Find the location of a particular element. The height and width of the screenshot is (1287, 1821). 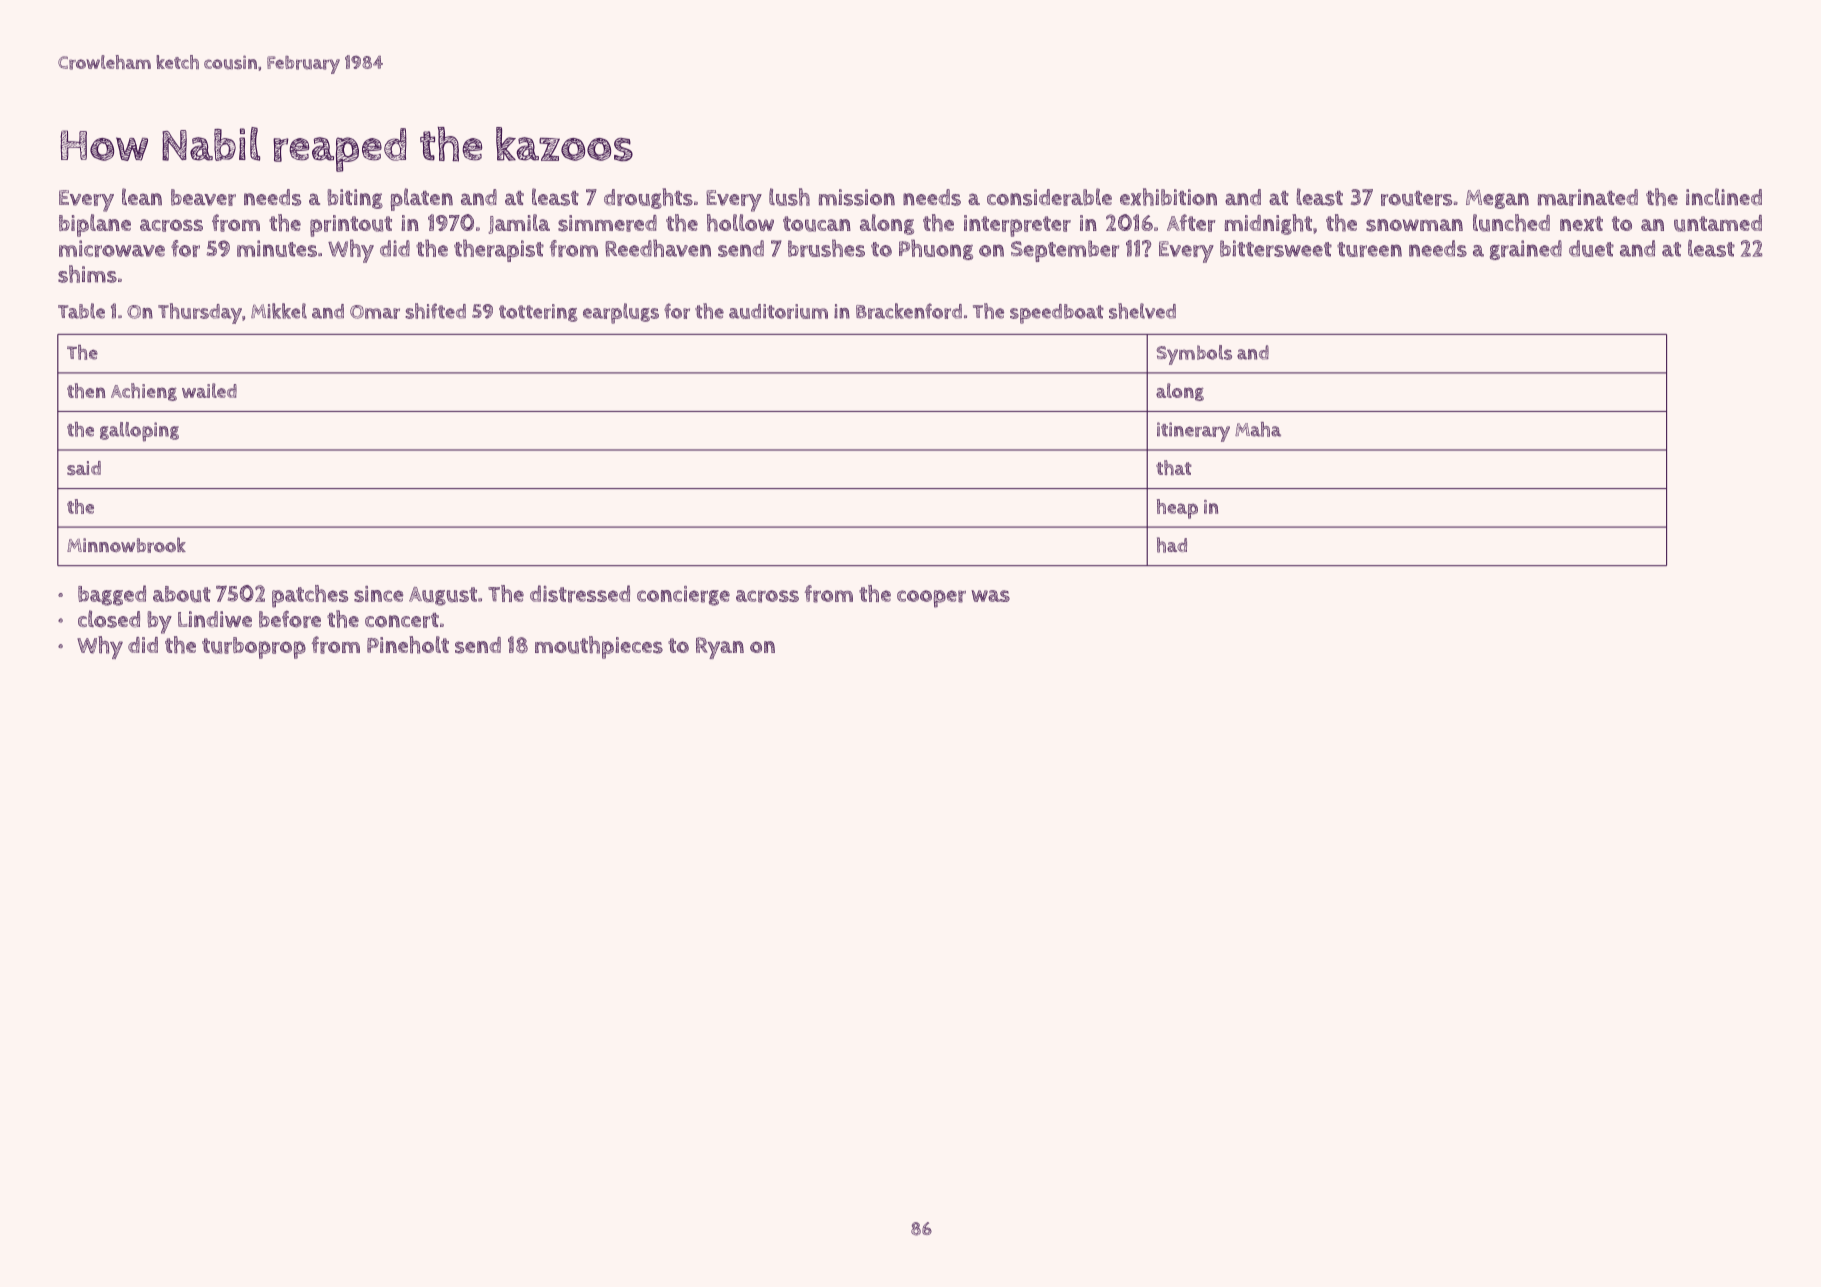

turboprop is located at coordinates (254, 648).
